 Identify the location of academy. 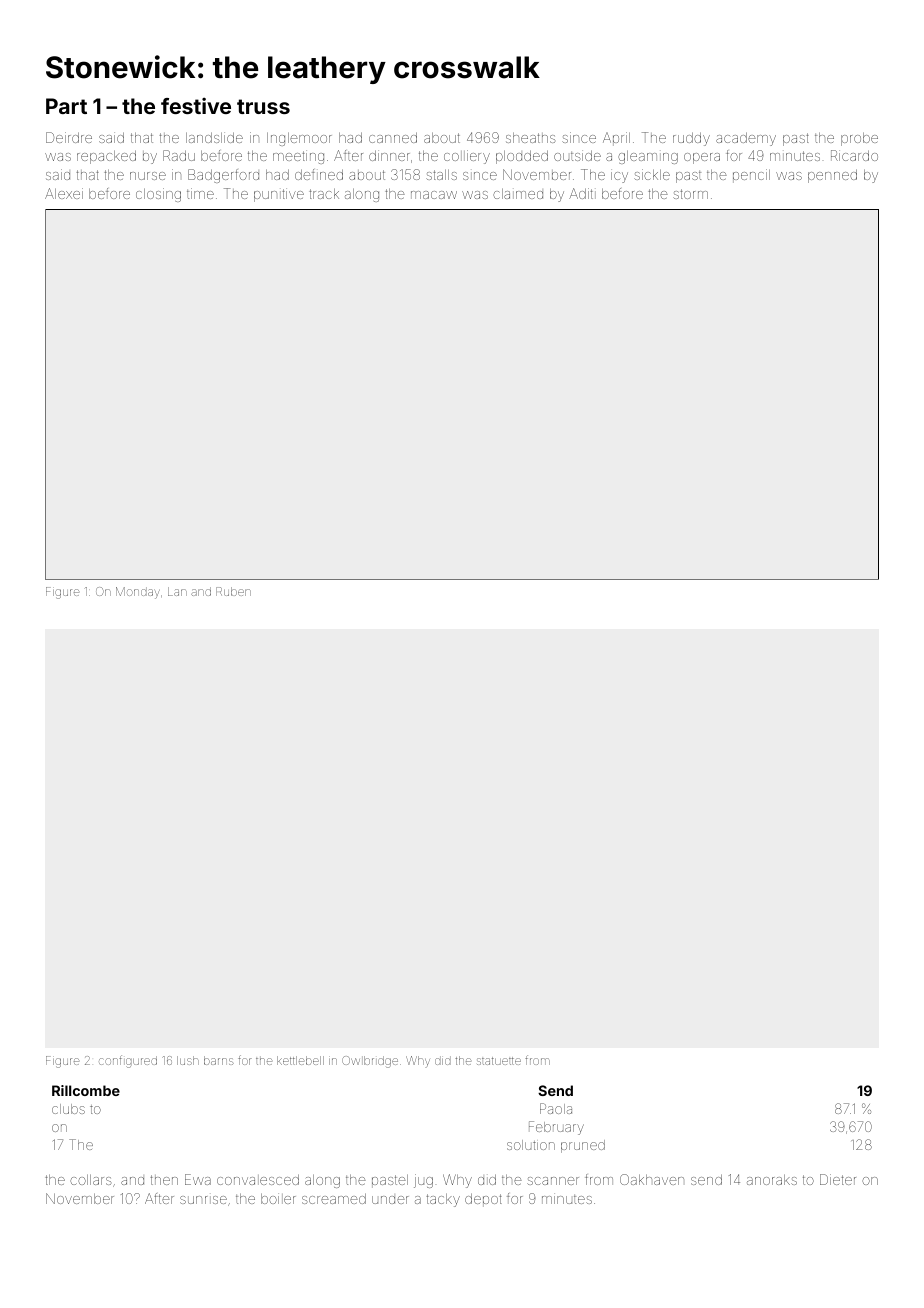
(746, 139).
